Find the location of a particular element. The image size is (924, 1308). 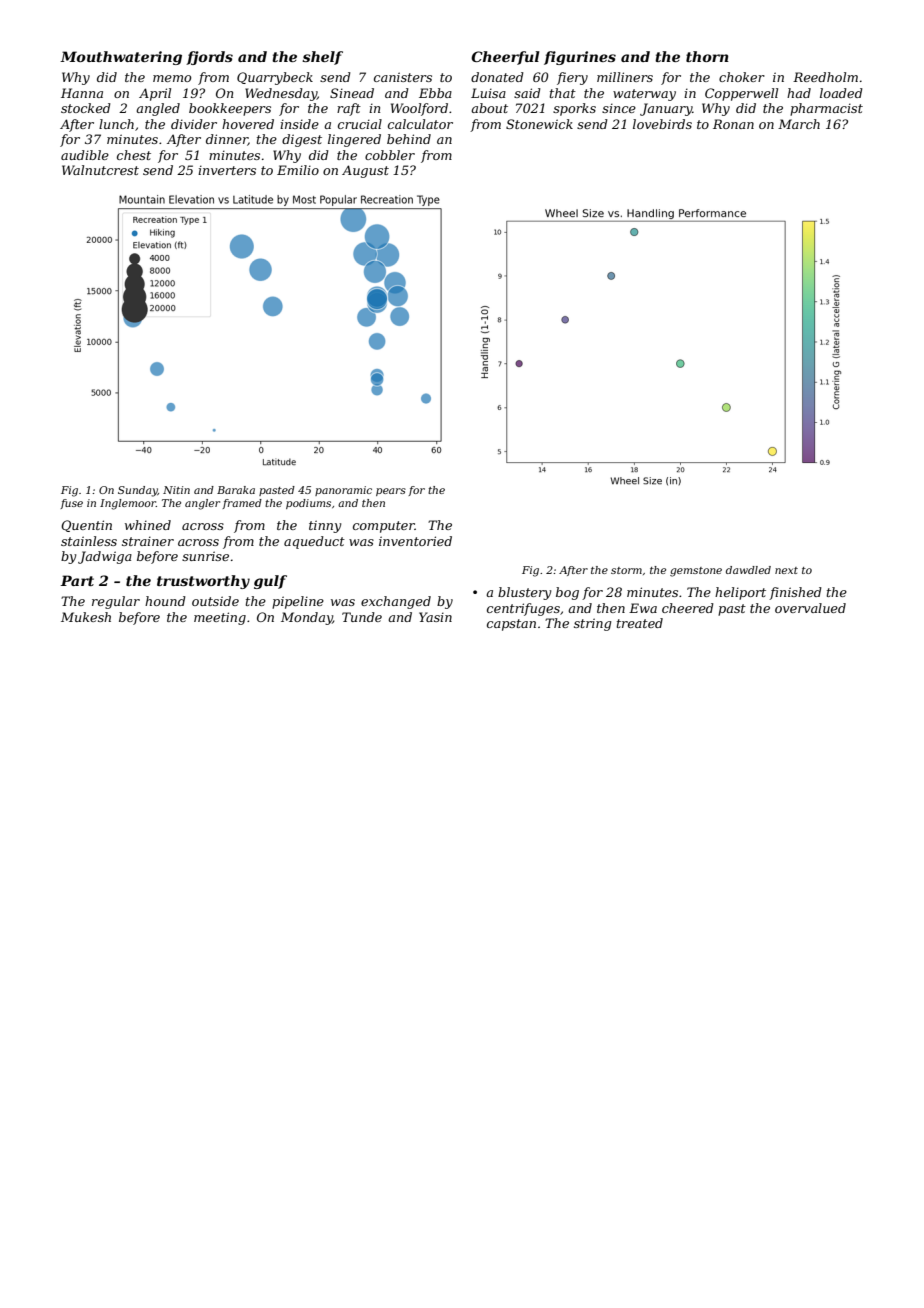

Mukesh is located at coordinates (86, 617).
